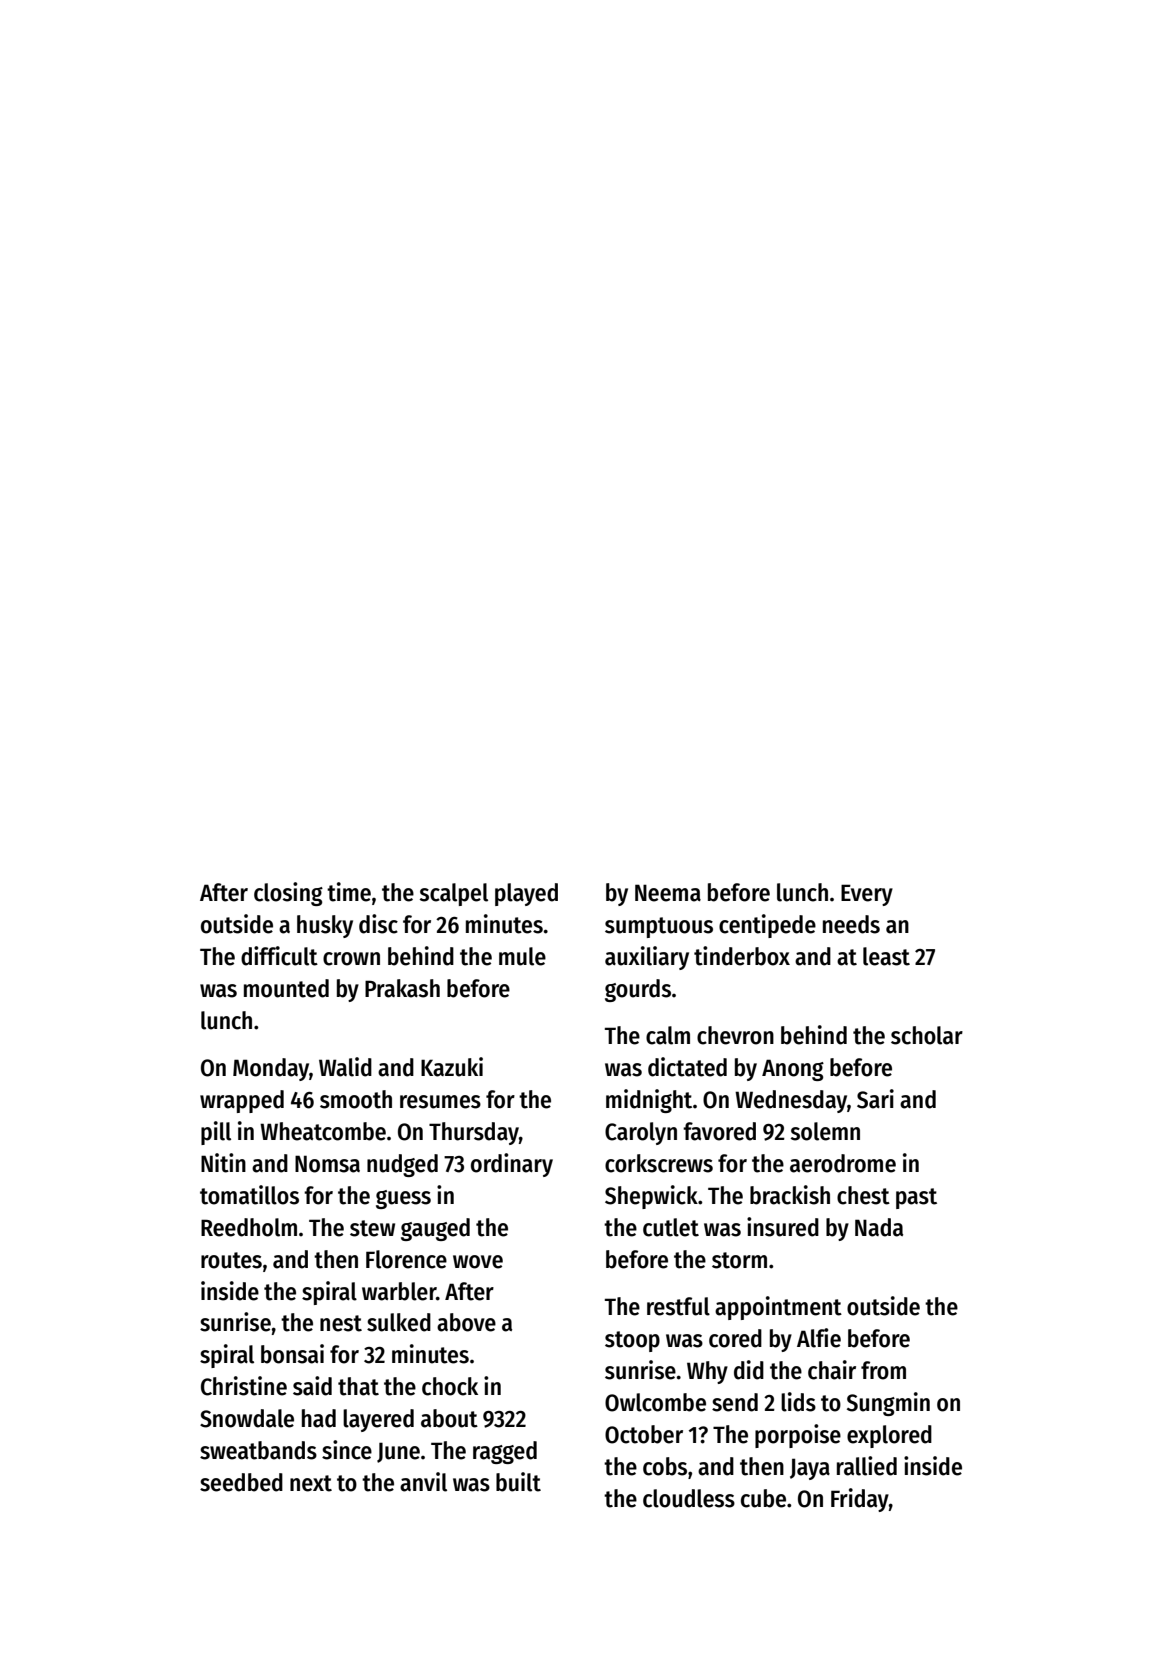 Image resolution: width=1165 pixels, height=1654 pixels. What do you see at coordinates (763, 1498) in the screenshot?
I see `cube` at bounding box center [763, 1498].
